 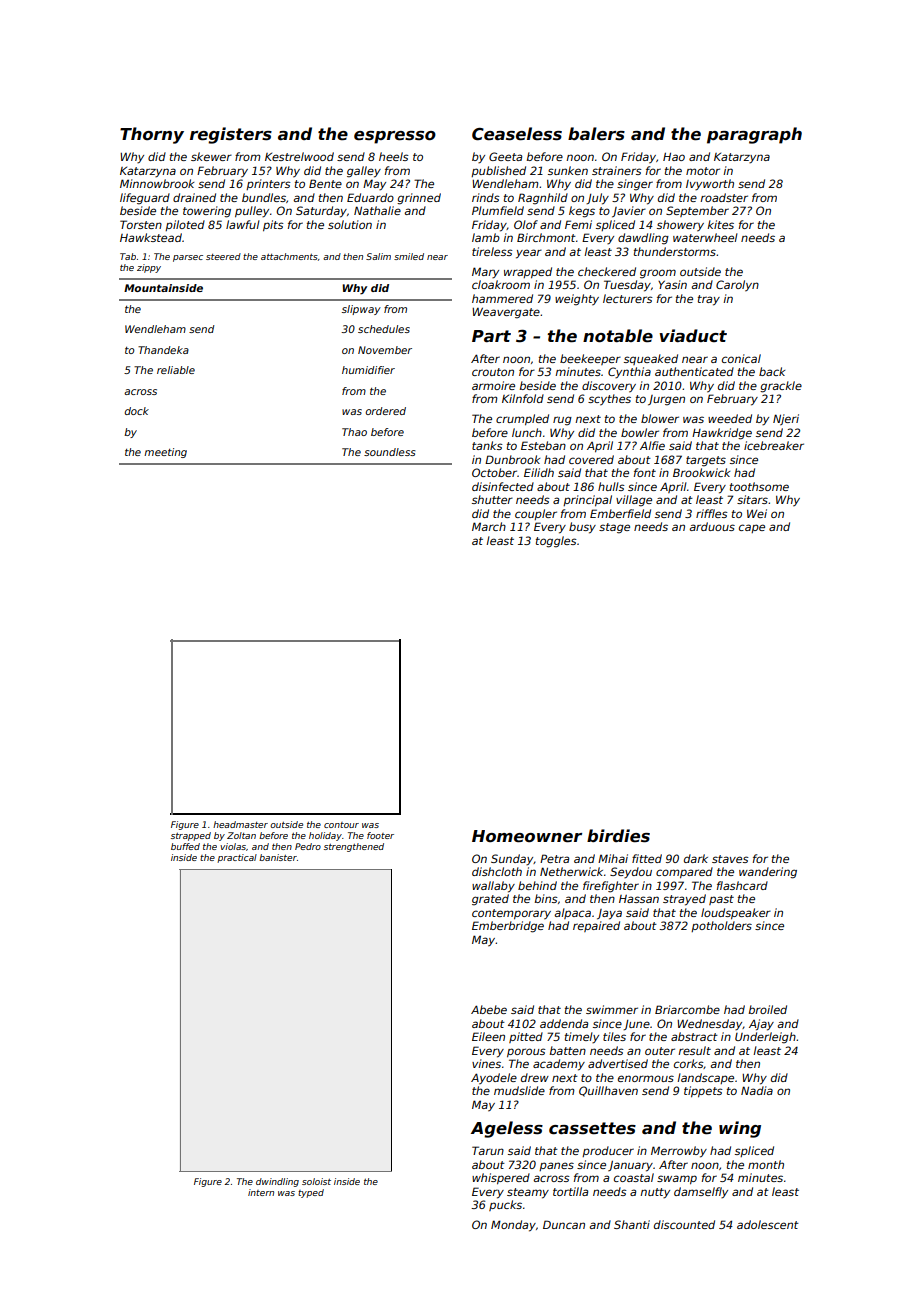 I want to click on staves, so click(x=730, y=859).
